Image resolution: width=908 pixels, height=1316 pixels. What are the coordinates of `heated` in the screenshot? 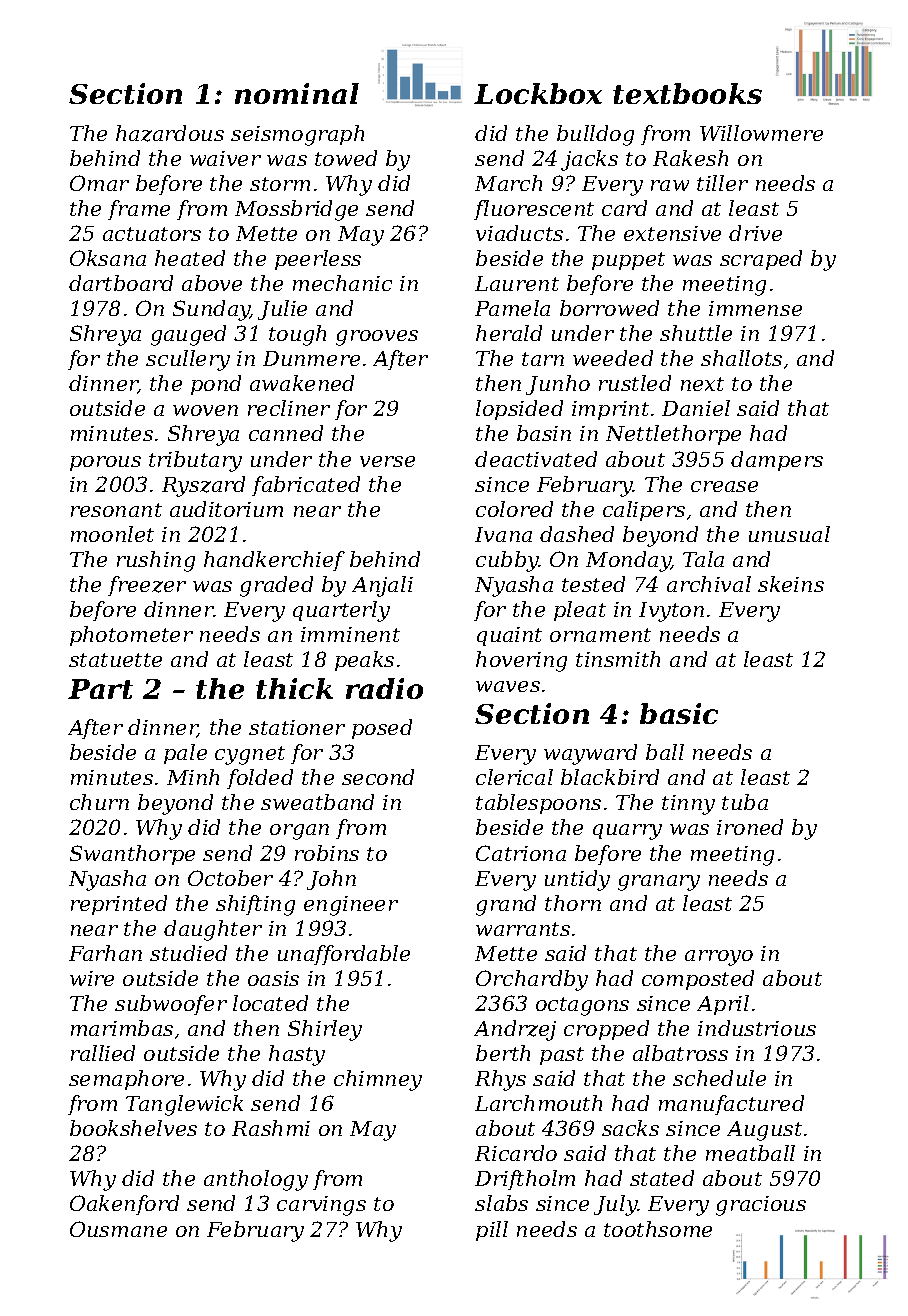 It's located at (190, 258).
